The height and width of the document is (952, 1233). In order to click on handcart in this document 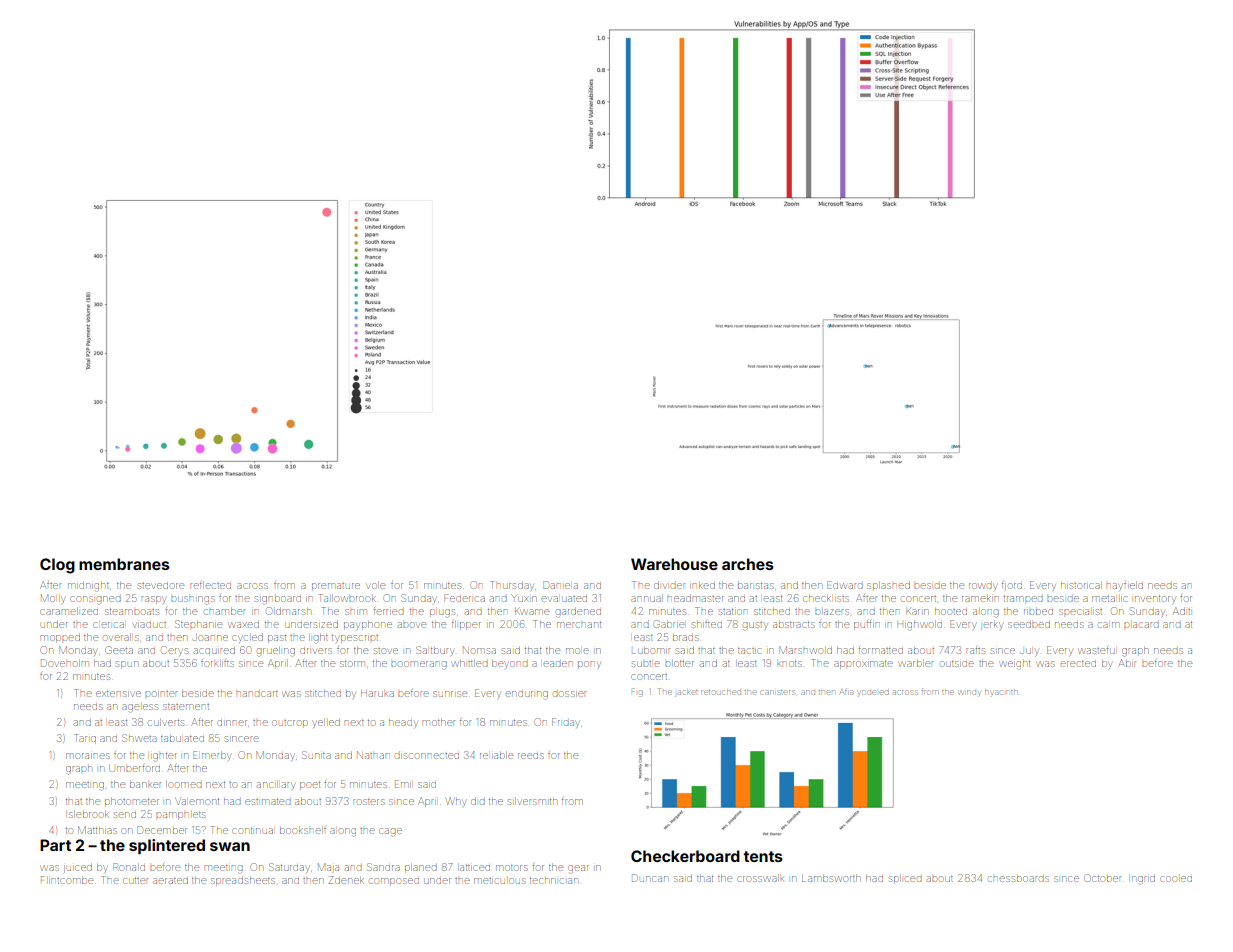, I will do `click(257, 694)`.
